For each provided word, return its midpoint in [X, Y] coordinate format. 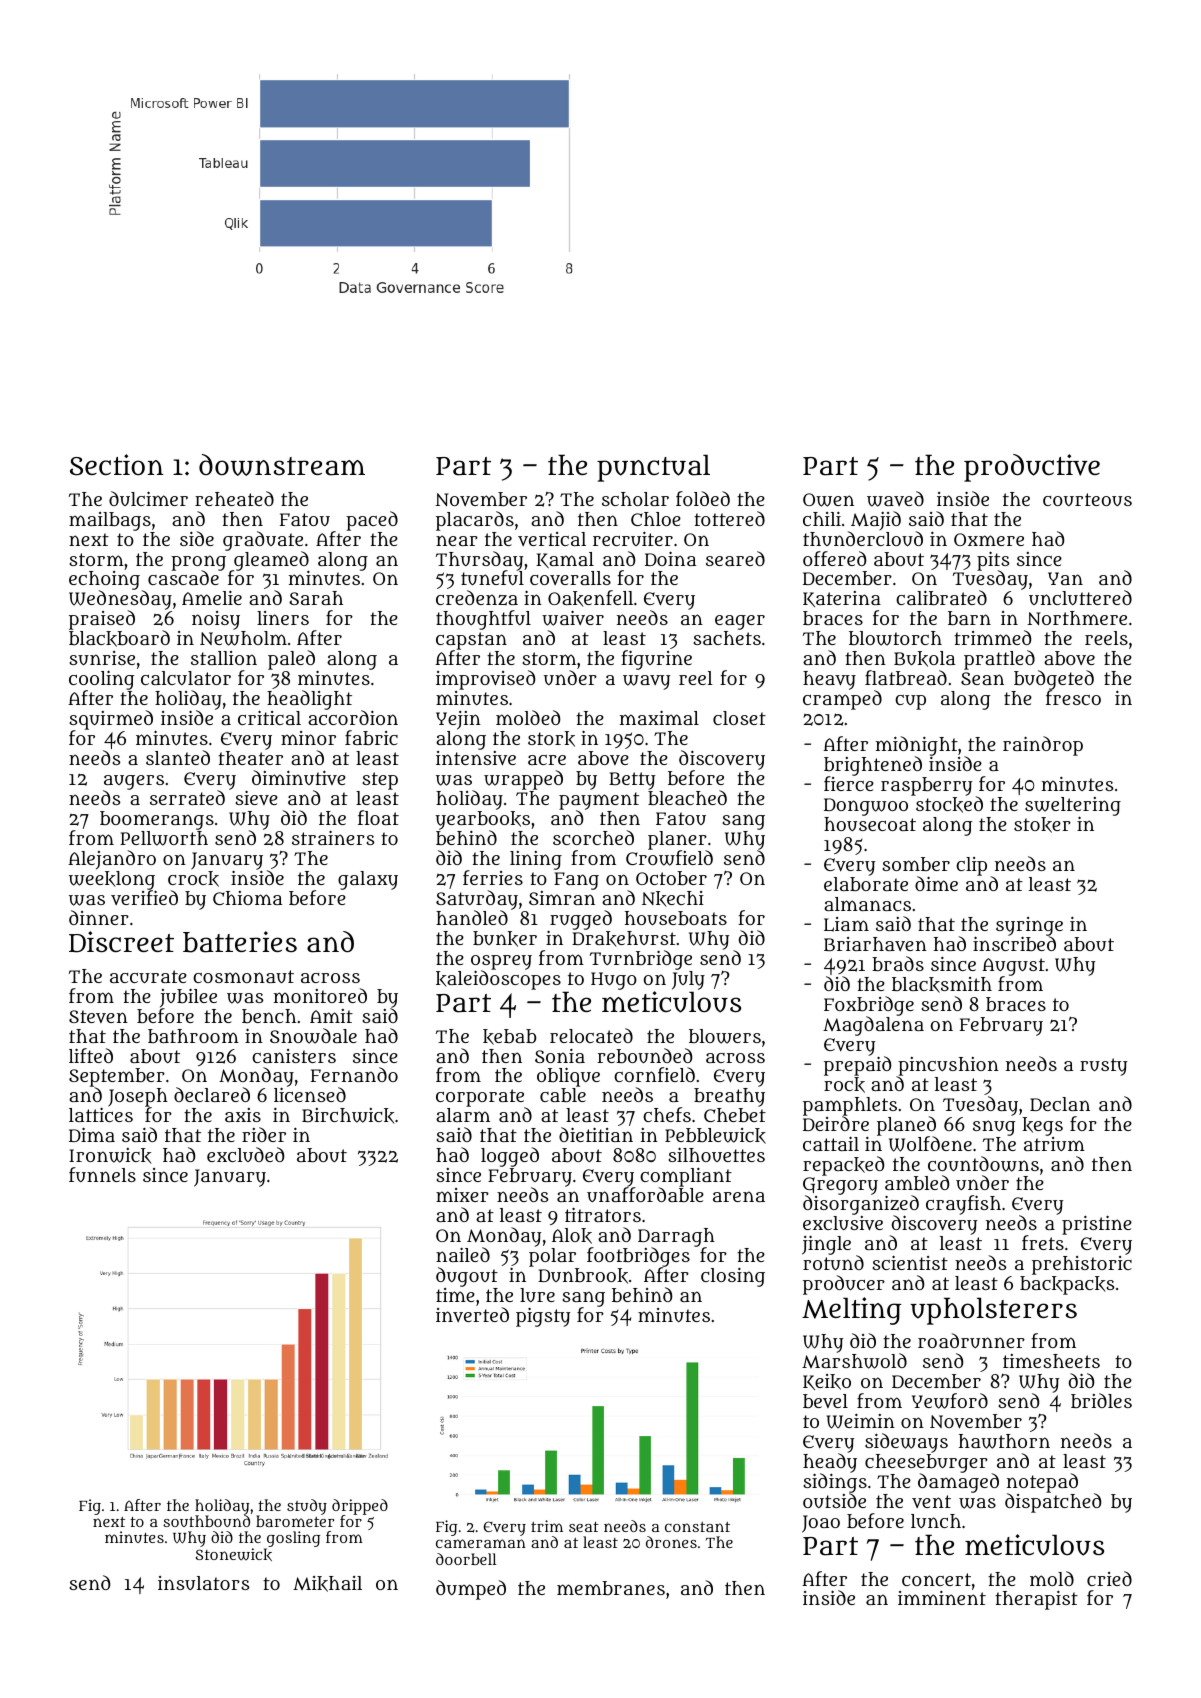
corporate [481, 1098]
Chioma [247, 898]
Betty [632, 781]
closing [733, 1277]
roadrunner [971, 1340]
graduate [263, 541]
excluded [245, 1154]
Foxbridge [869, 1006]
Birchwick [348, 1116]
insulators [203, 1583]
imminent [942, 1598]
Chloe [656, 519]
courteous [1087, 499]
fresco [1073, 698]
